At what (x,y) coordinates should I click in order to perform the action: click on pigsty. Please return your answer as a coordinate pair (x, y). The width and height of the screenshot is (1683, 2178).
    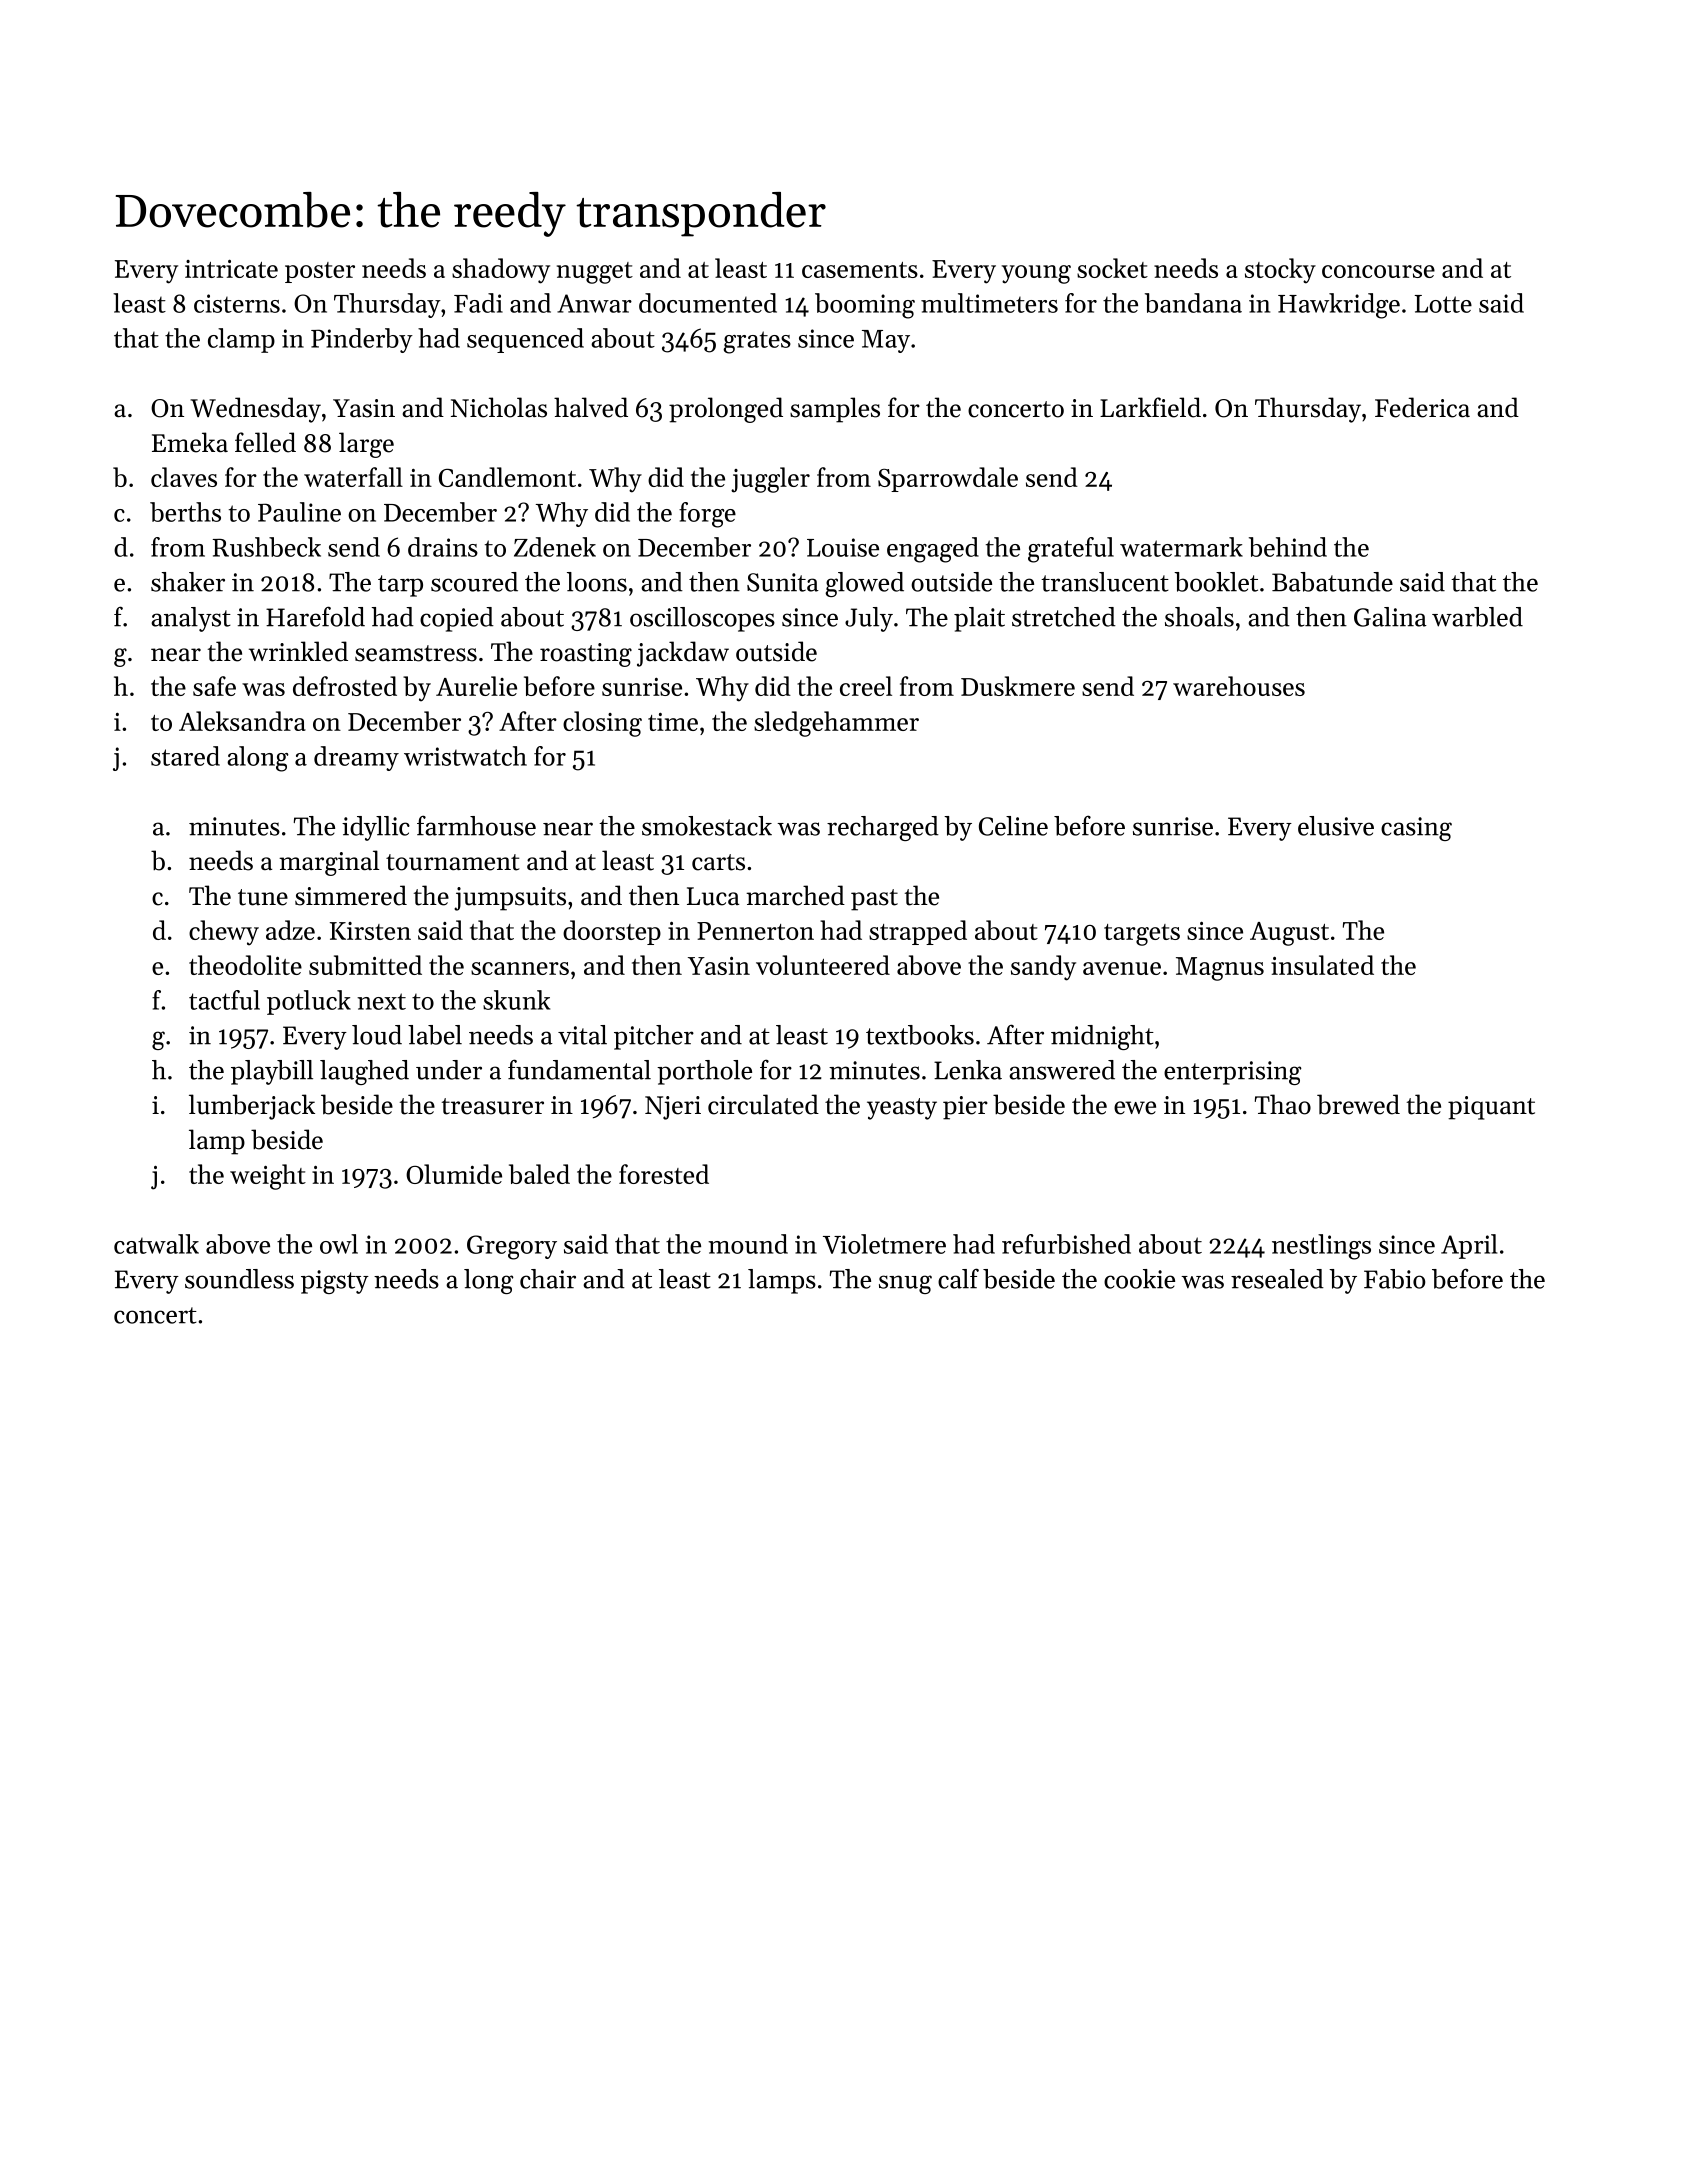
    Looking at the image, I should click on (335, 1282).
